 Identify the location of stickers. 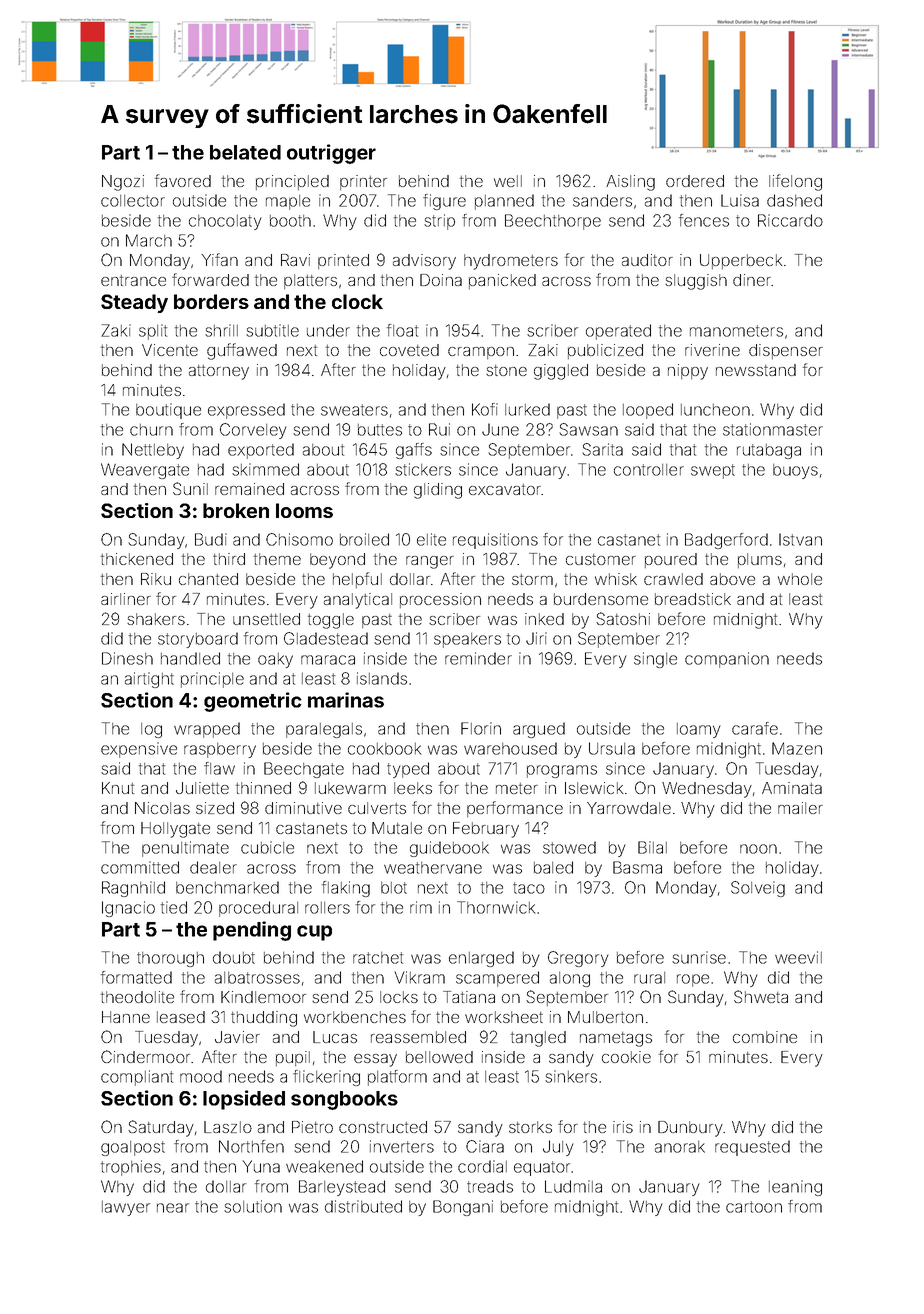
(423, 469).
